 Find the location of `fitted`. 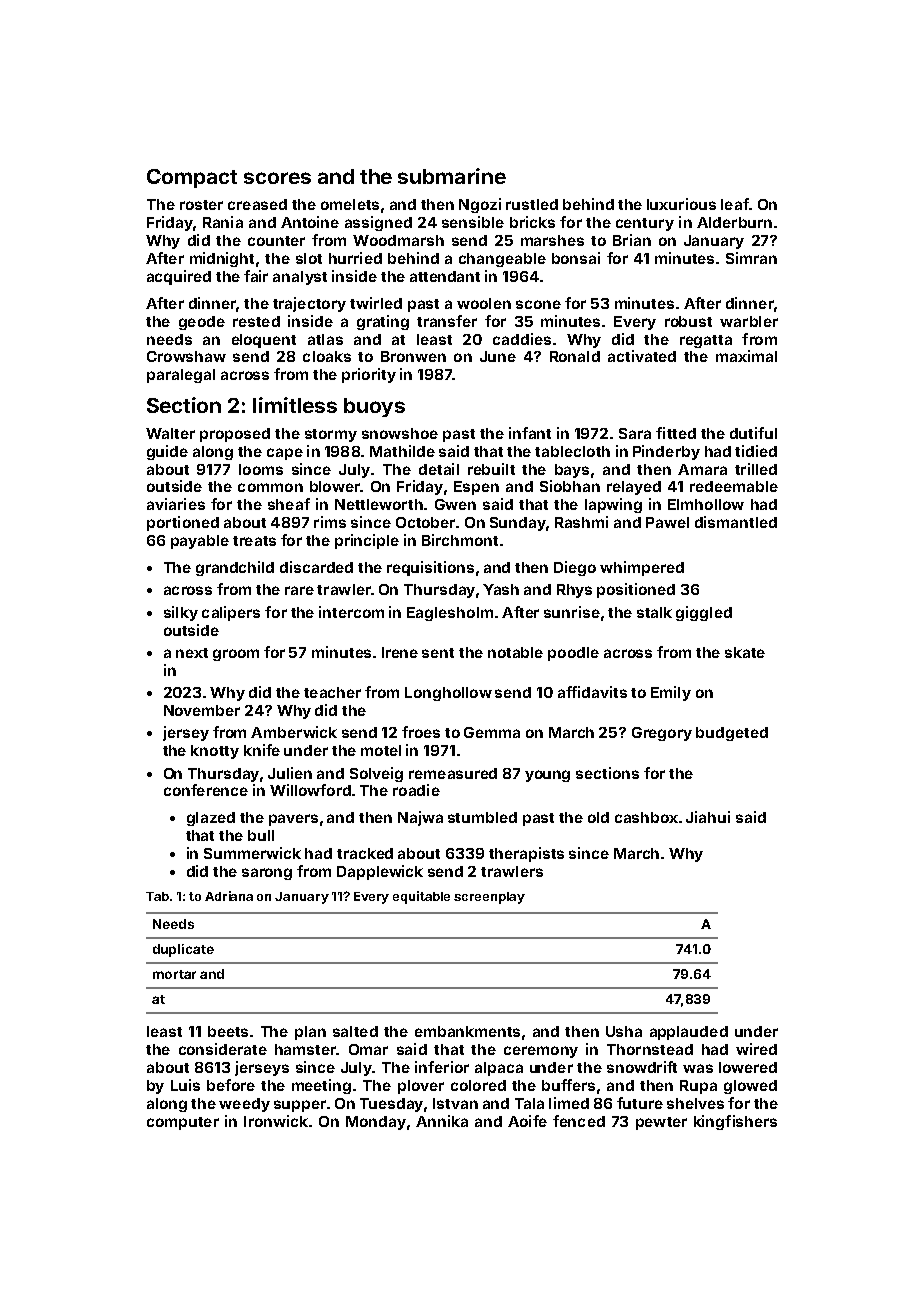

fitted is located at coordinates (676, 433).
